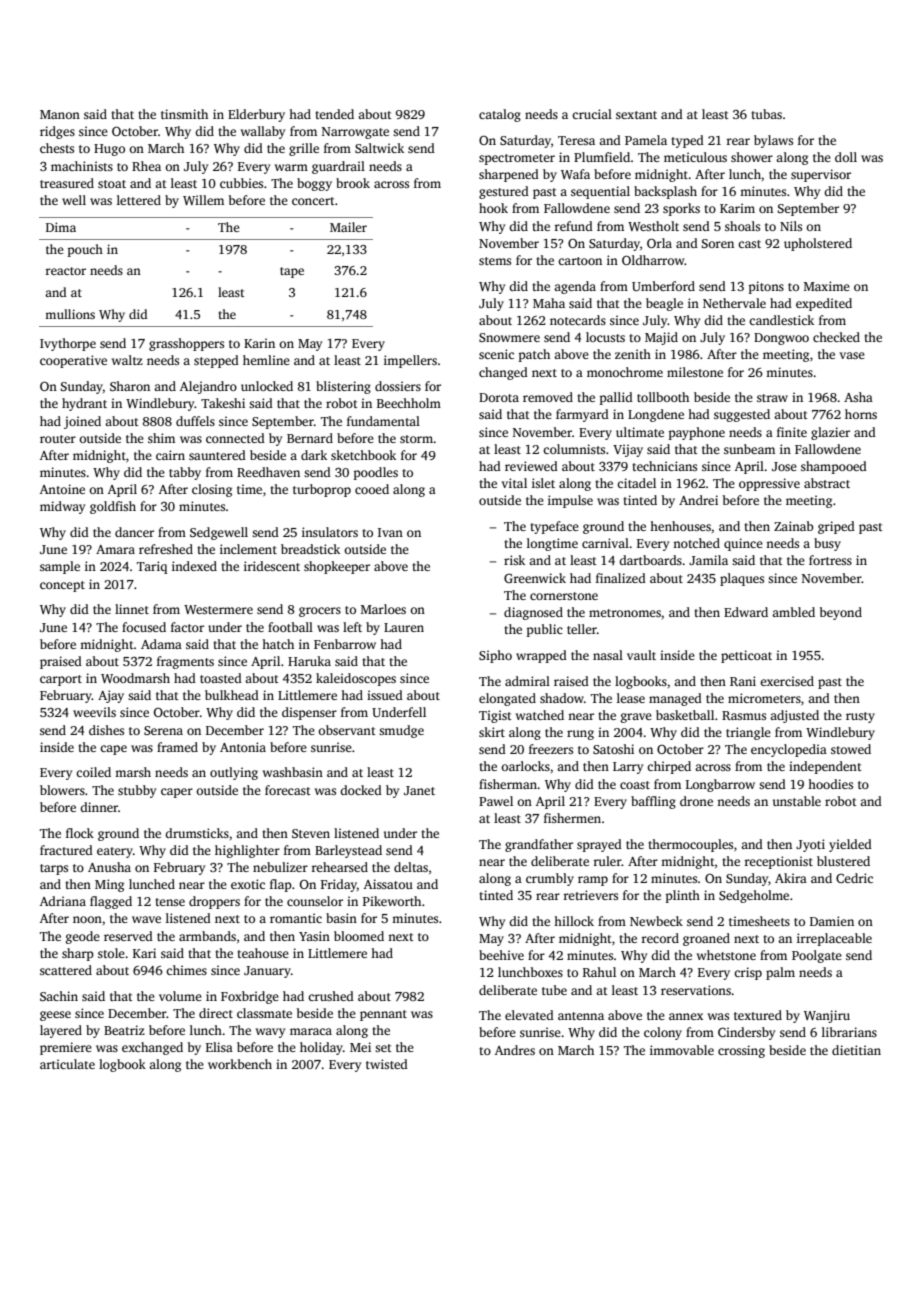 This screenshot has width=924, height=1308. What do you see at coordinates (60, 114) in the screenshot?
I see `Manon` at bounding box center [60, 114].
